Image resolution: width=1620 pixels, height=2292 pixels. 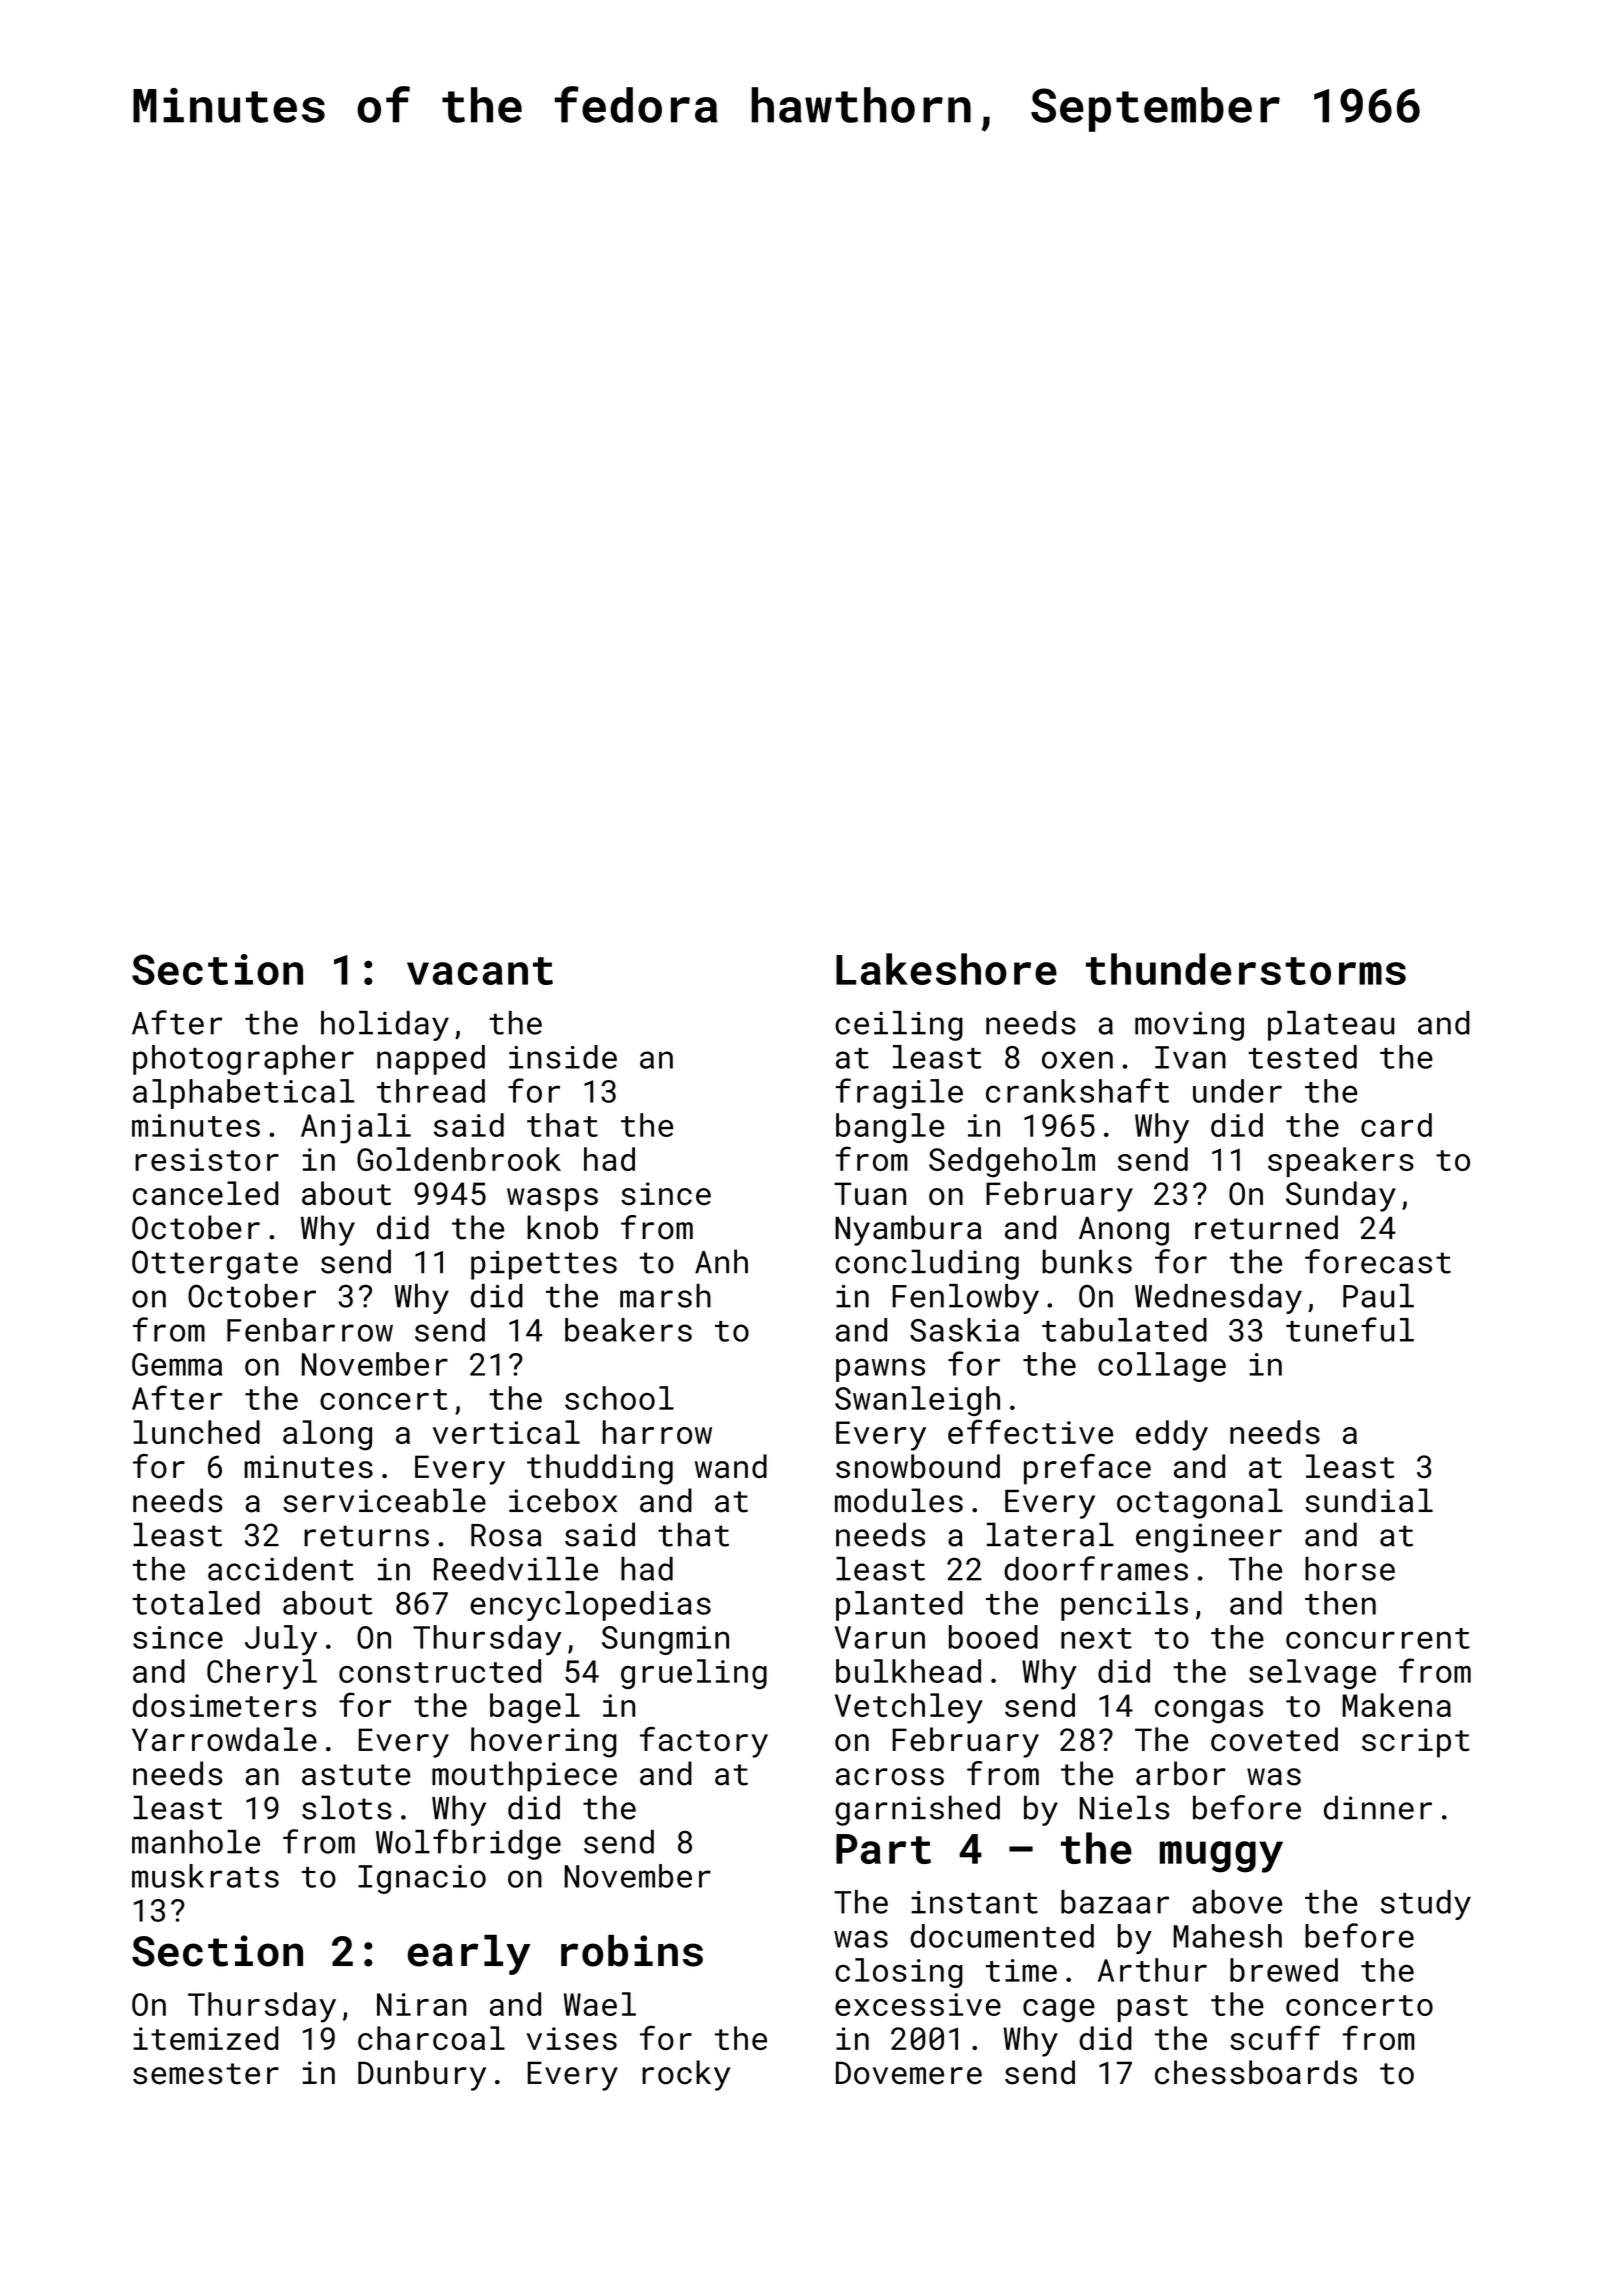 I want to click on Nyambura, so click(x=908, y=1230).
